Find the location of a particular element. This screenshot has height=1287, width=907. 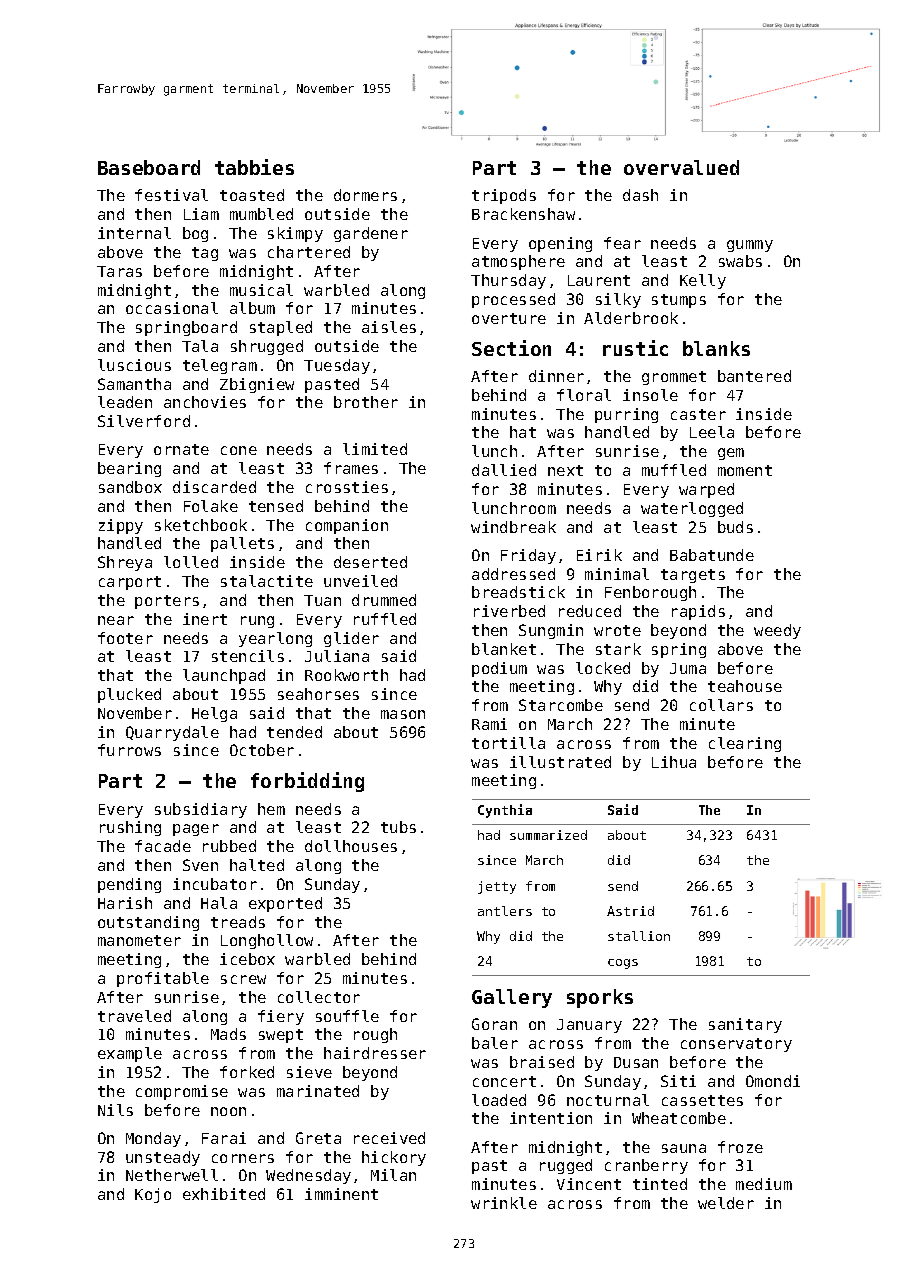

limited is located at coordinates (375, 449).
